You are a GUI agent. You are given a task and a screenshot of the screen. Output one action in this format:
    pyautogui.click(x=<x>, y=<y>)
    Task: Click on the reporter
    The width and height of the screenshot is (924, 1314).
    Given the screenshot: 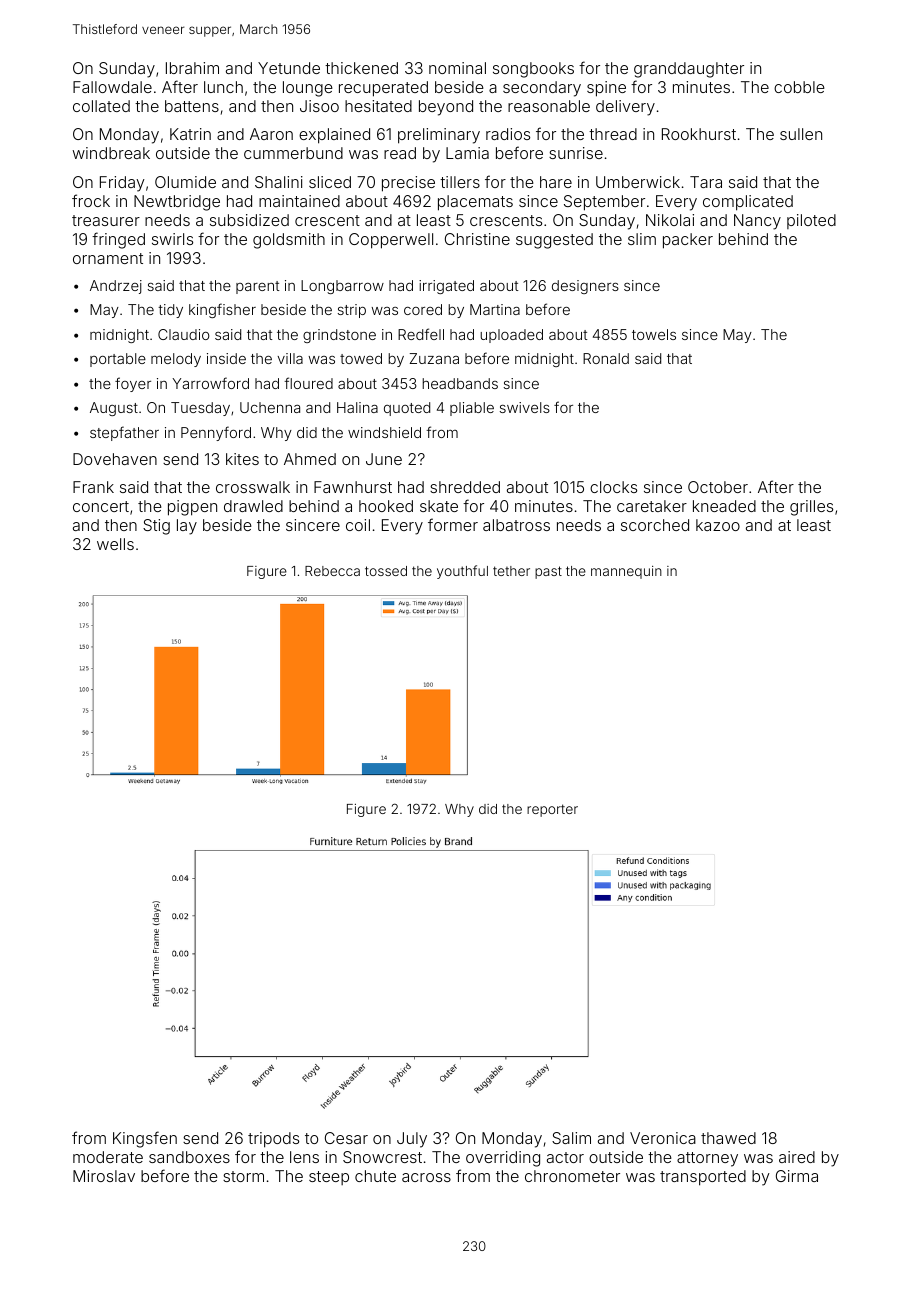 What is the action you would take?
    pyautogui.click(x=552, y=810)
